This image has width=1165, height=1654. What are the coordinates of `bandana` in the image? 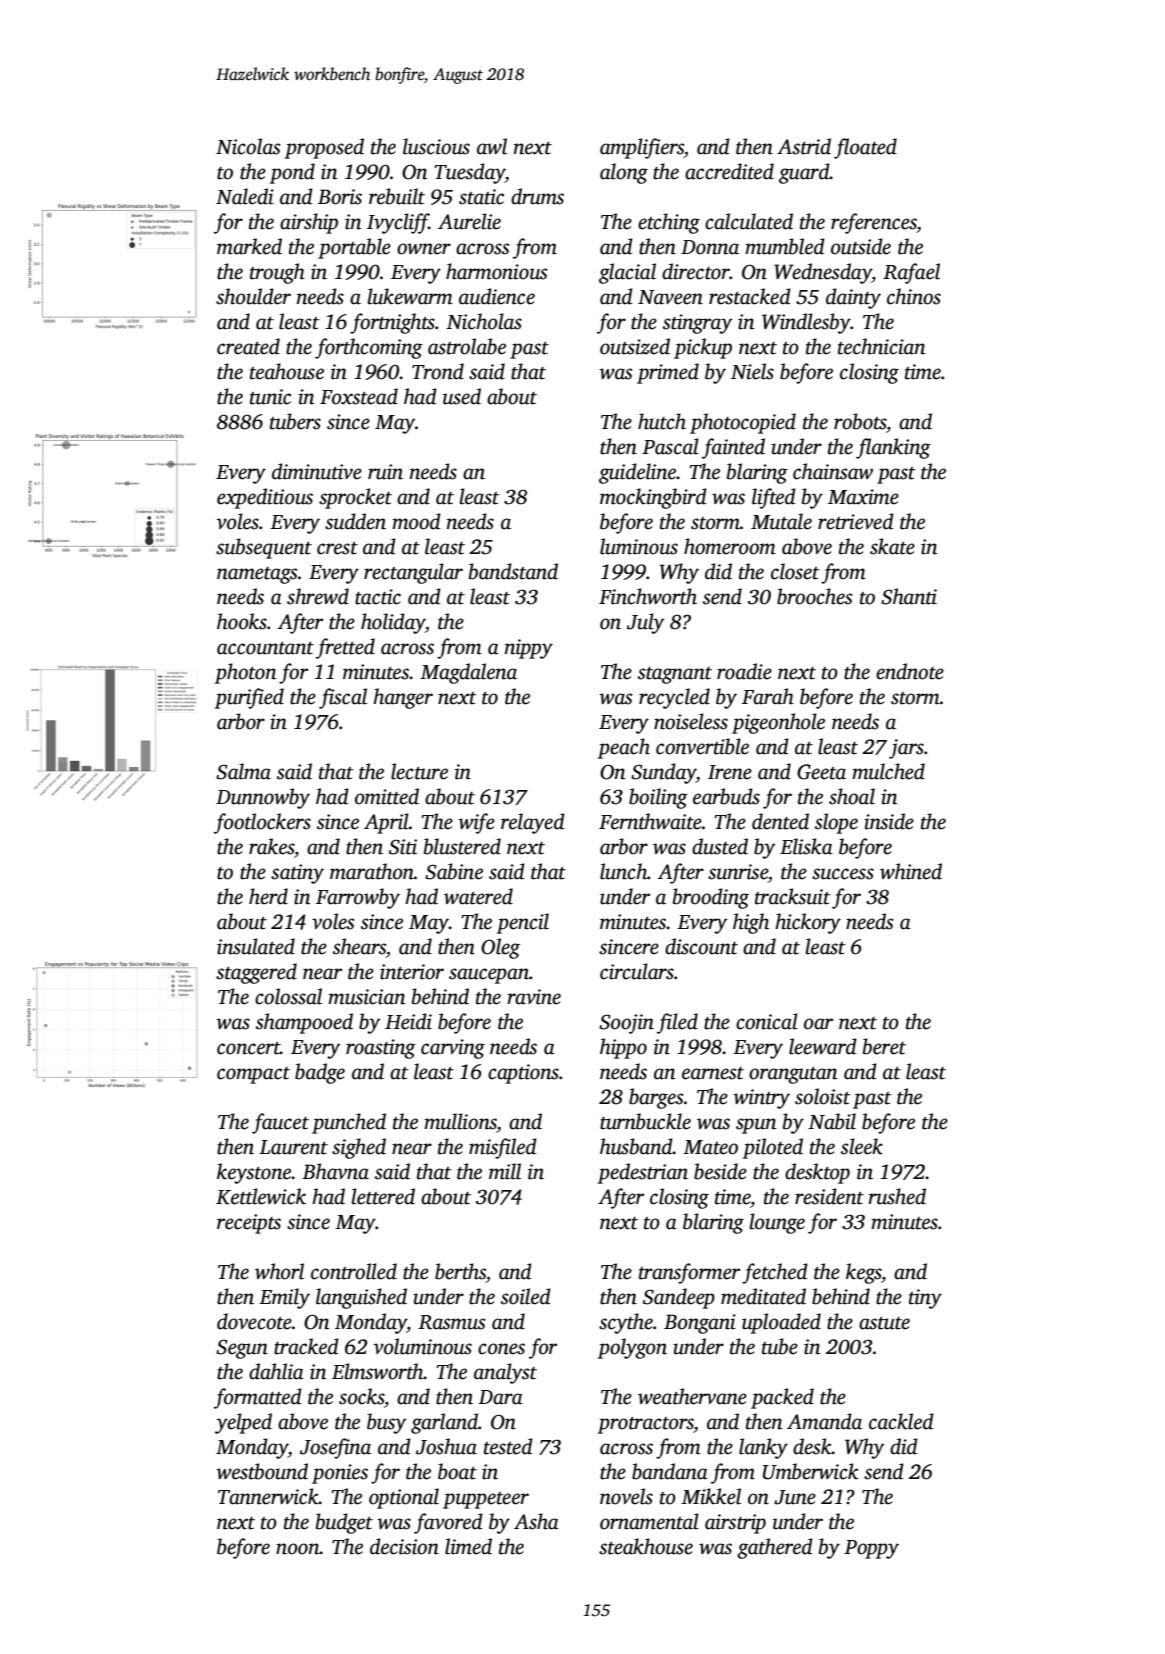 It's located at (670, 1471).
